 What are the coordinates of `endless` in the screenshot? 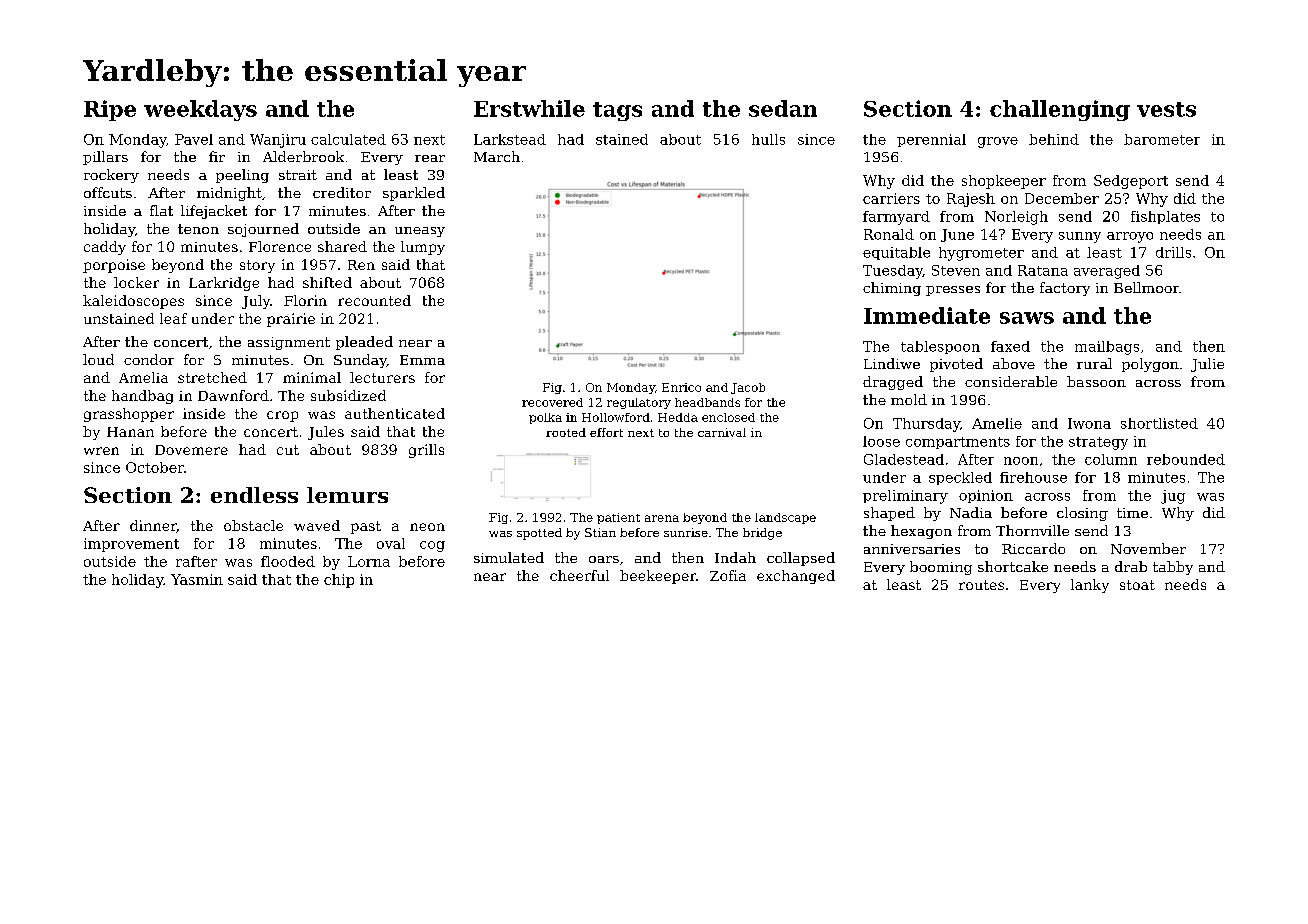 It's located at (254, 495).
